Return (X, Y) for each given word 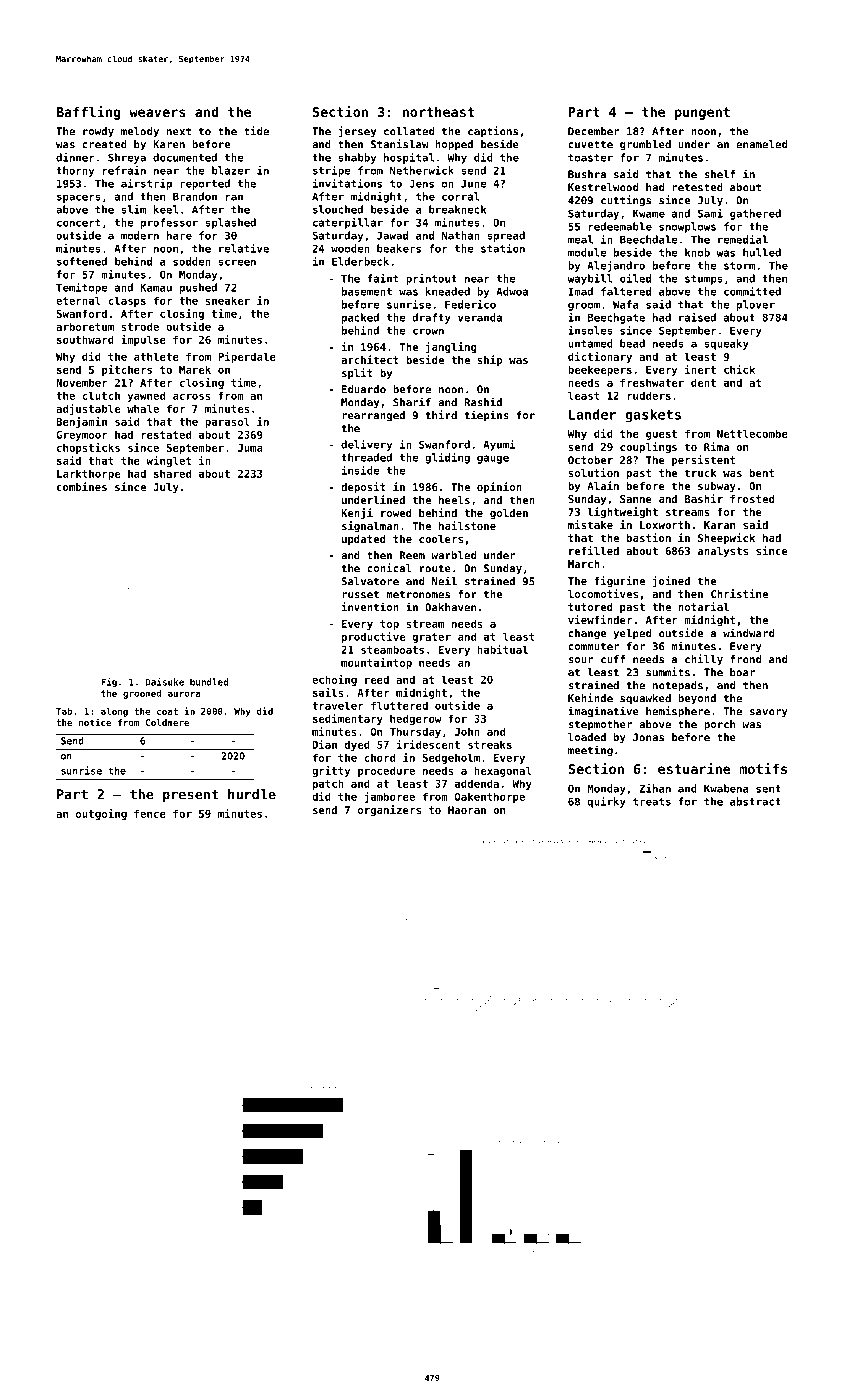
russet (360, 594)
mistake (590, 524)
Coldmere (167, 722)
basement (367, 291)
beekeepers (600, 370)
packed (360, 318)
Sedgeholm (451, 758)
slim (133, 209)
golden (509, 514)
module (587, 252)
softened (82, 261)
